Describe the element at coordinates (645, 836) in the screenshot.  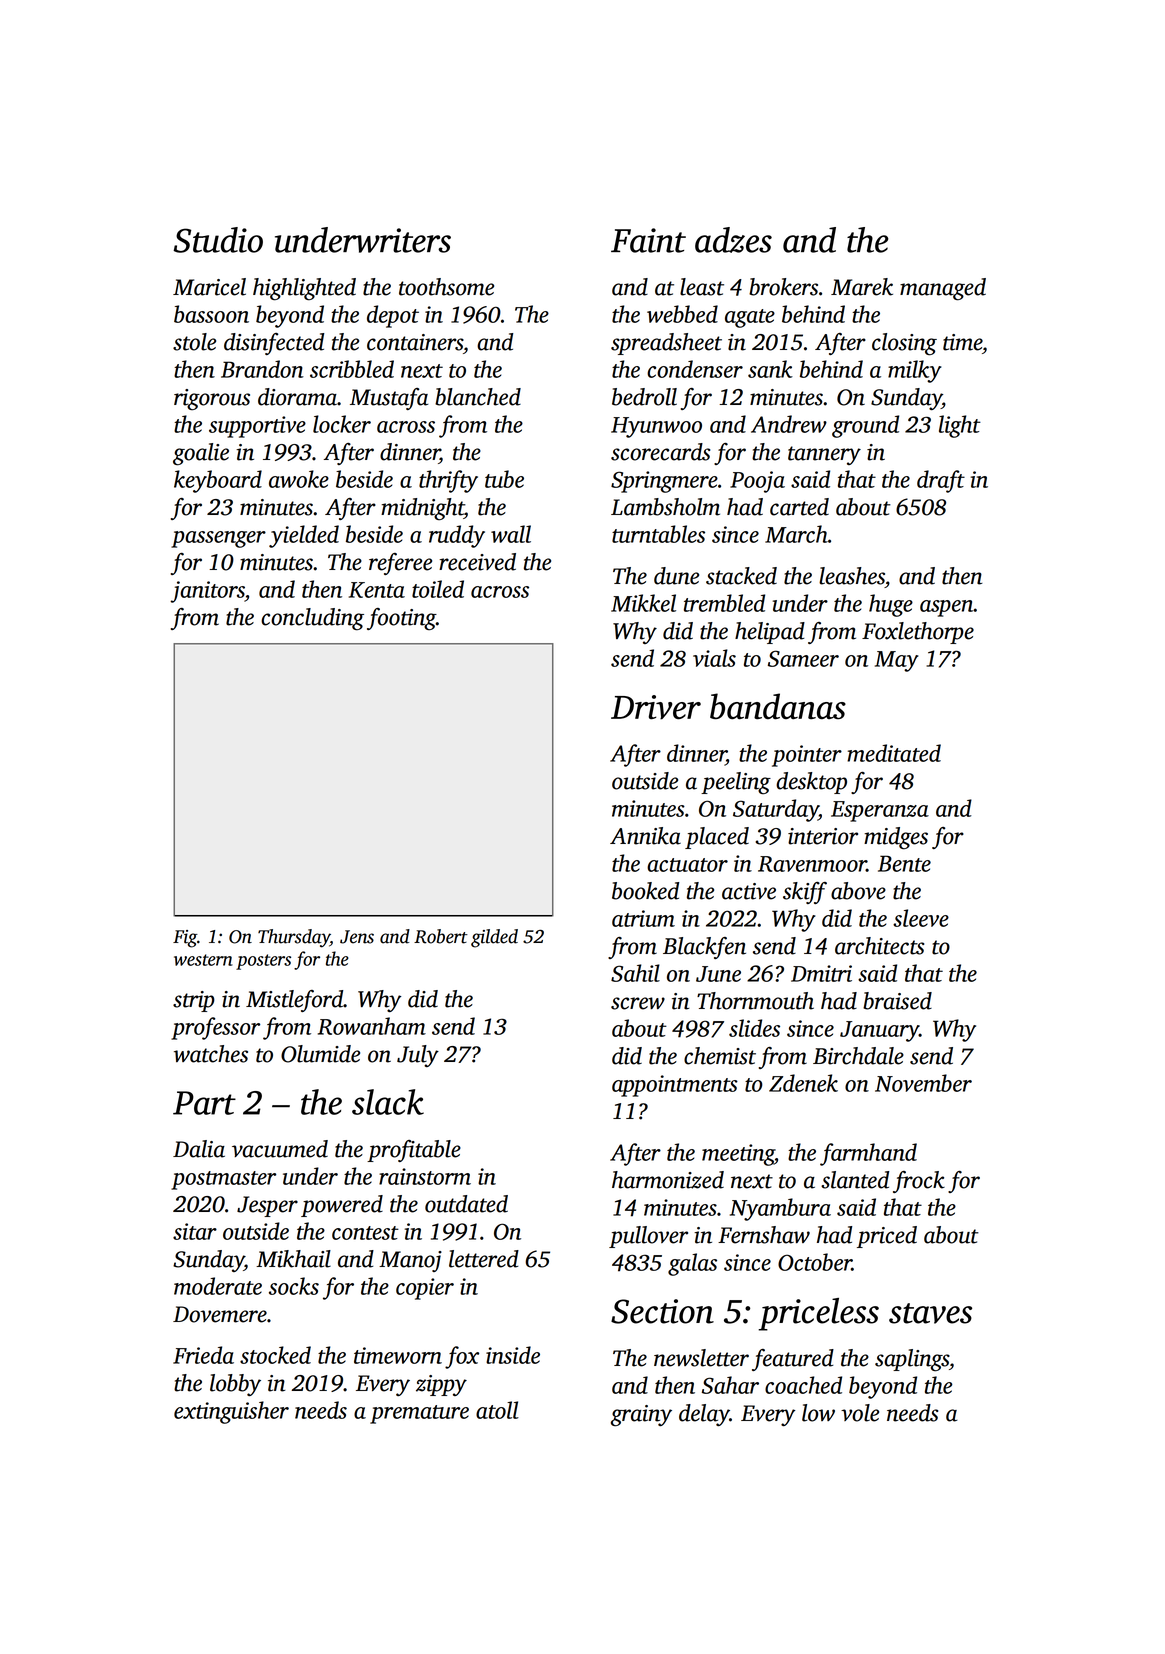
I see `Annika` at that location.
